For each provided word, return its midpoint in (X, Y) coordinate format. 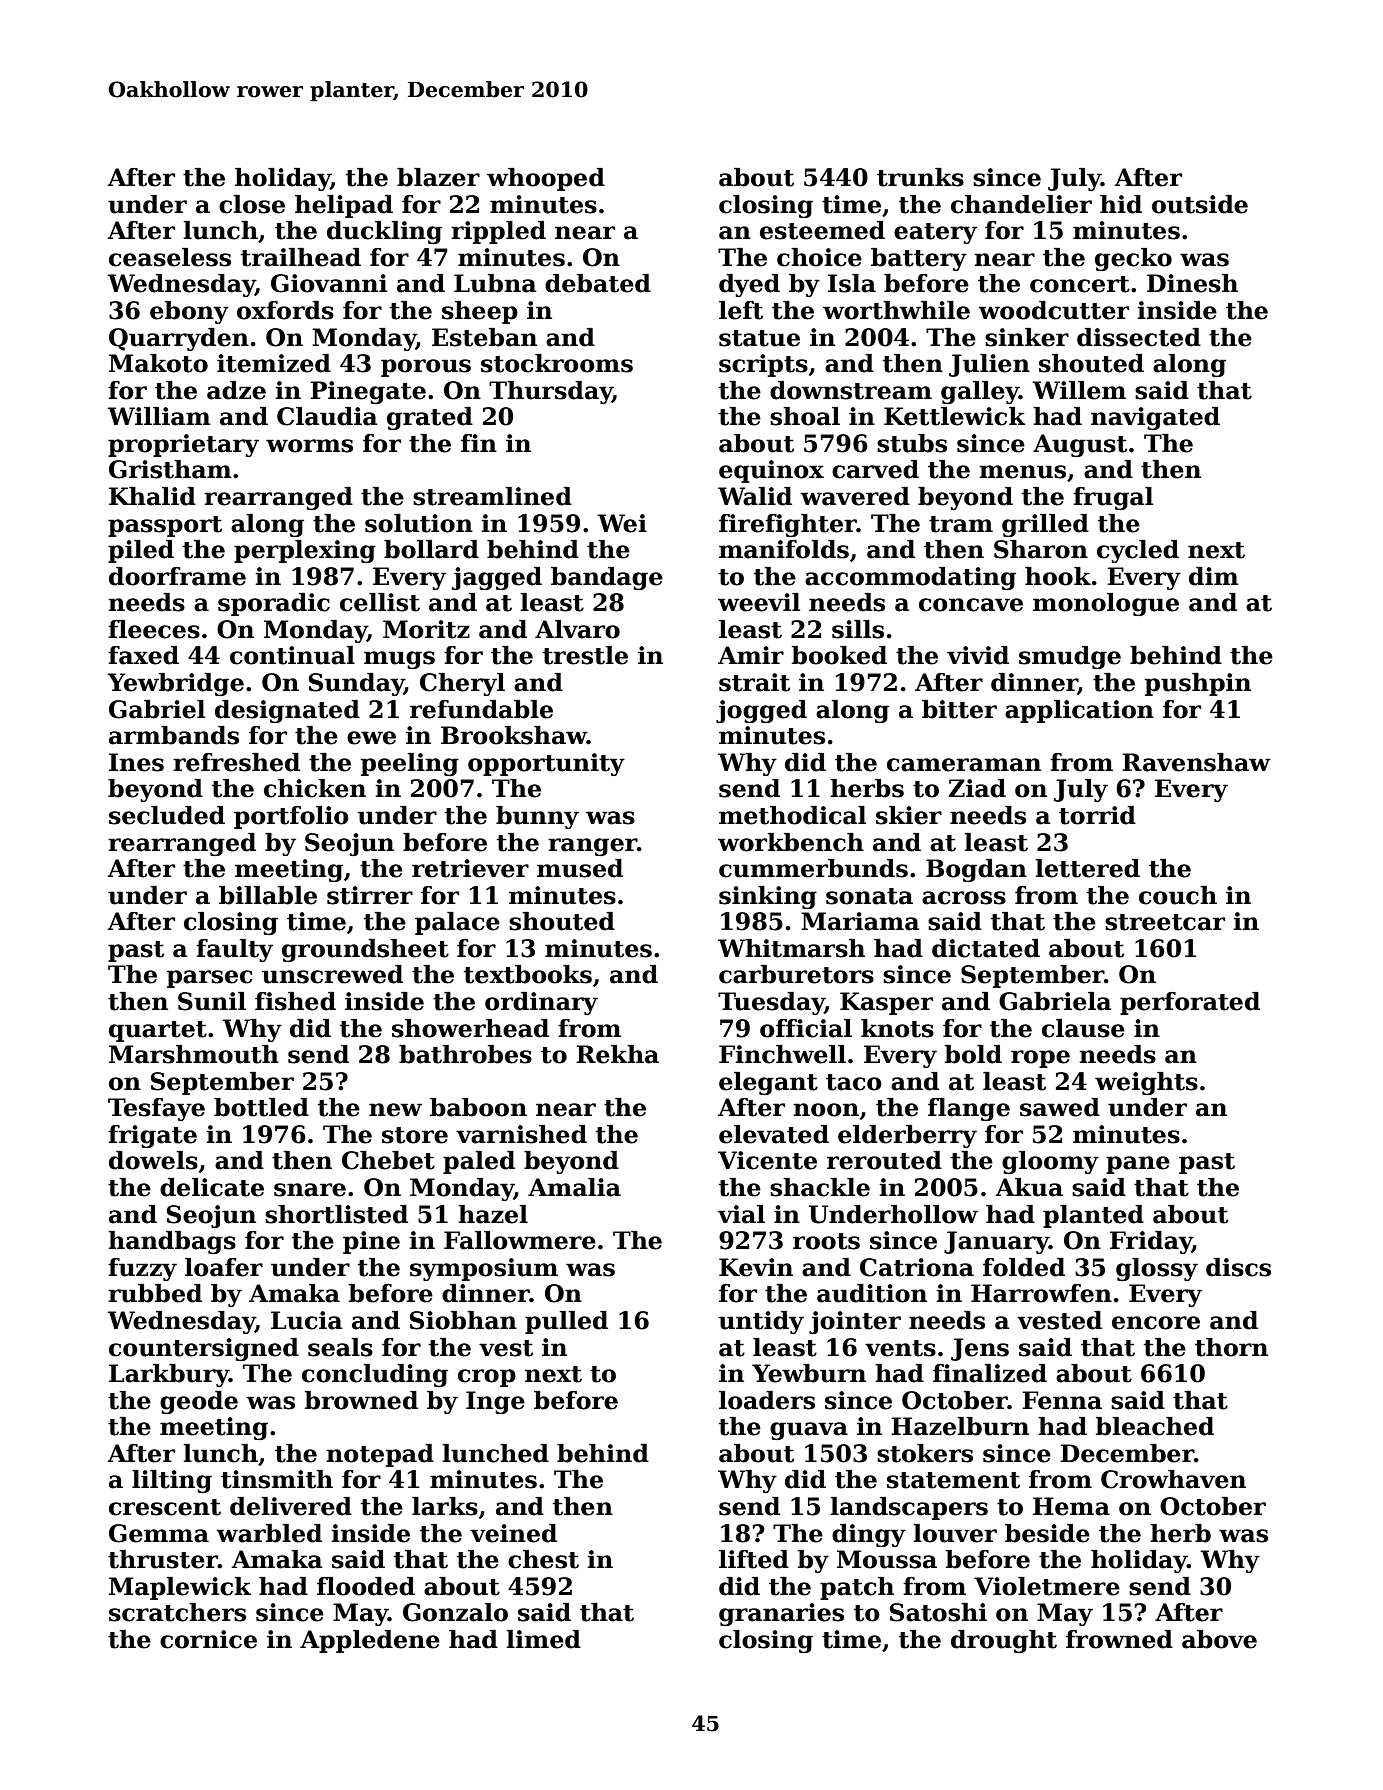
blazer (438, 177)
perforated (1190, 1003)
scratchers (177, 1612)
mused (580, 868)
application (1079, 711)
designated (287, 711)
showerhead (470, 1028)
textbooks (528, 974)
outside (1200, 204)
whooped (546, 179)
